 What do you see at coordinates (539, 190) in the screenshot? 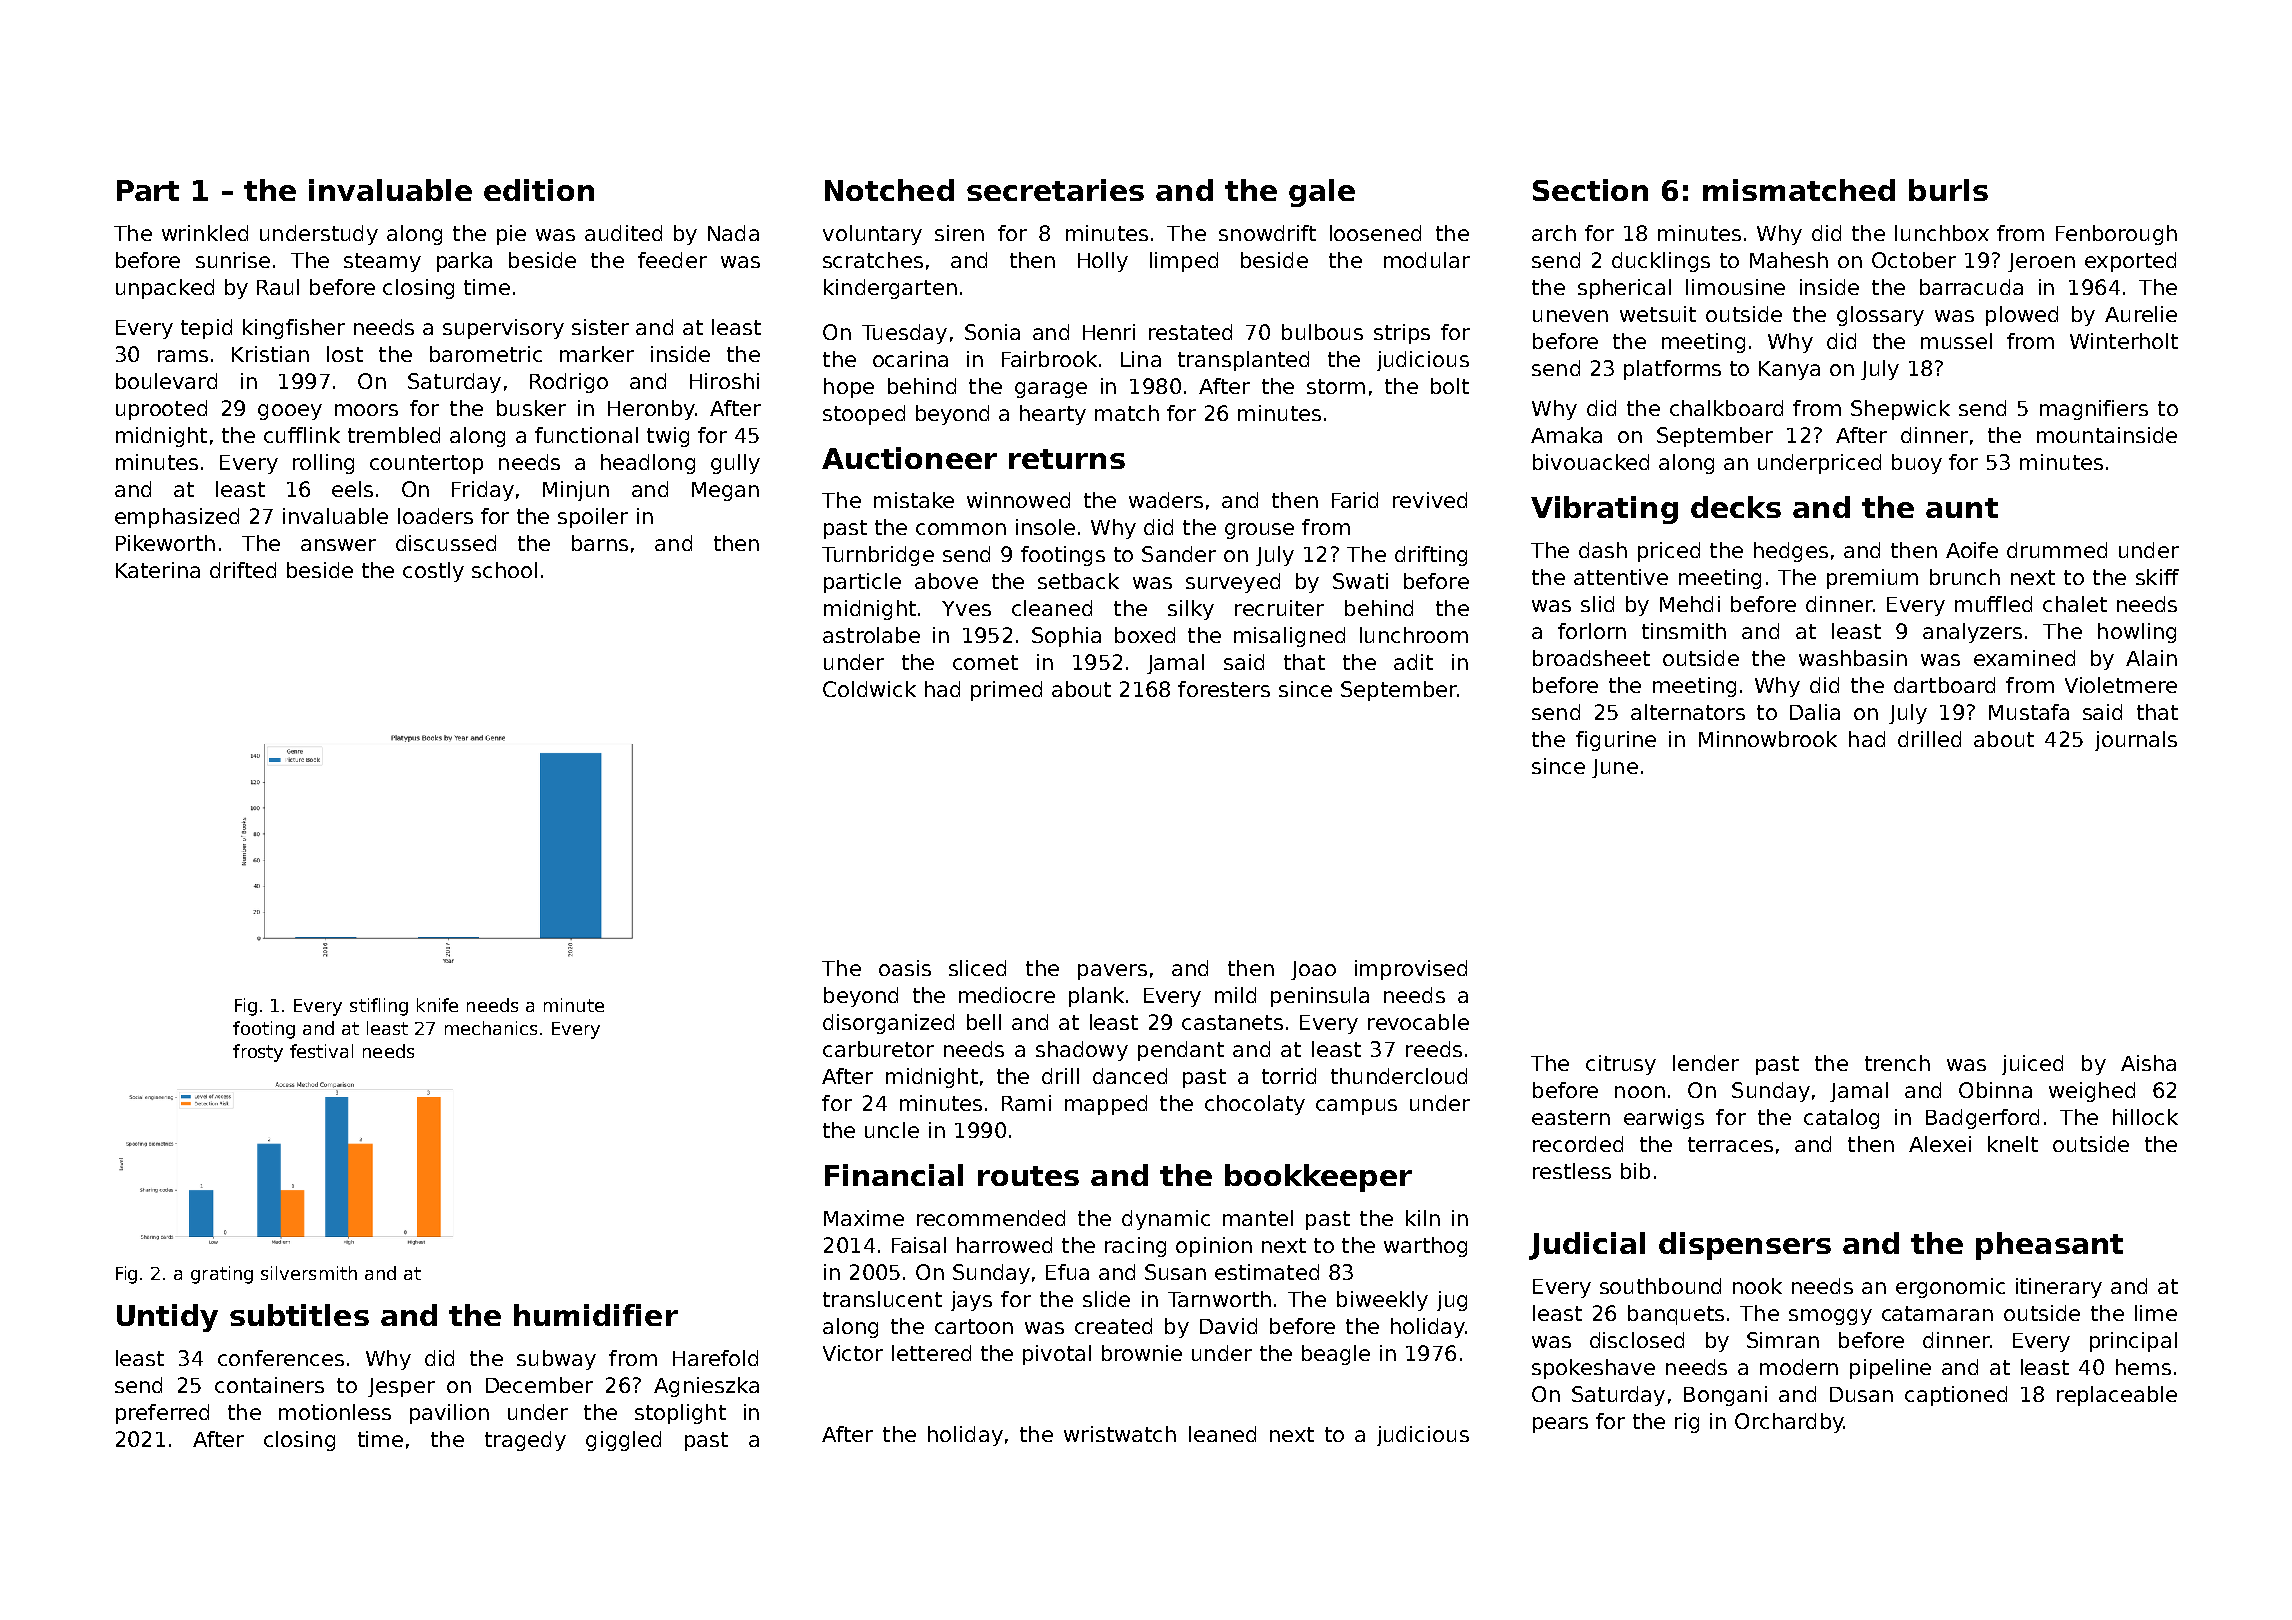
I see `edition` at bounding box center [539, 190].
